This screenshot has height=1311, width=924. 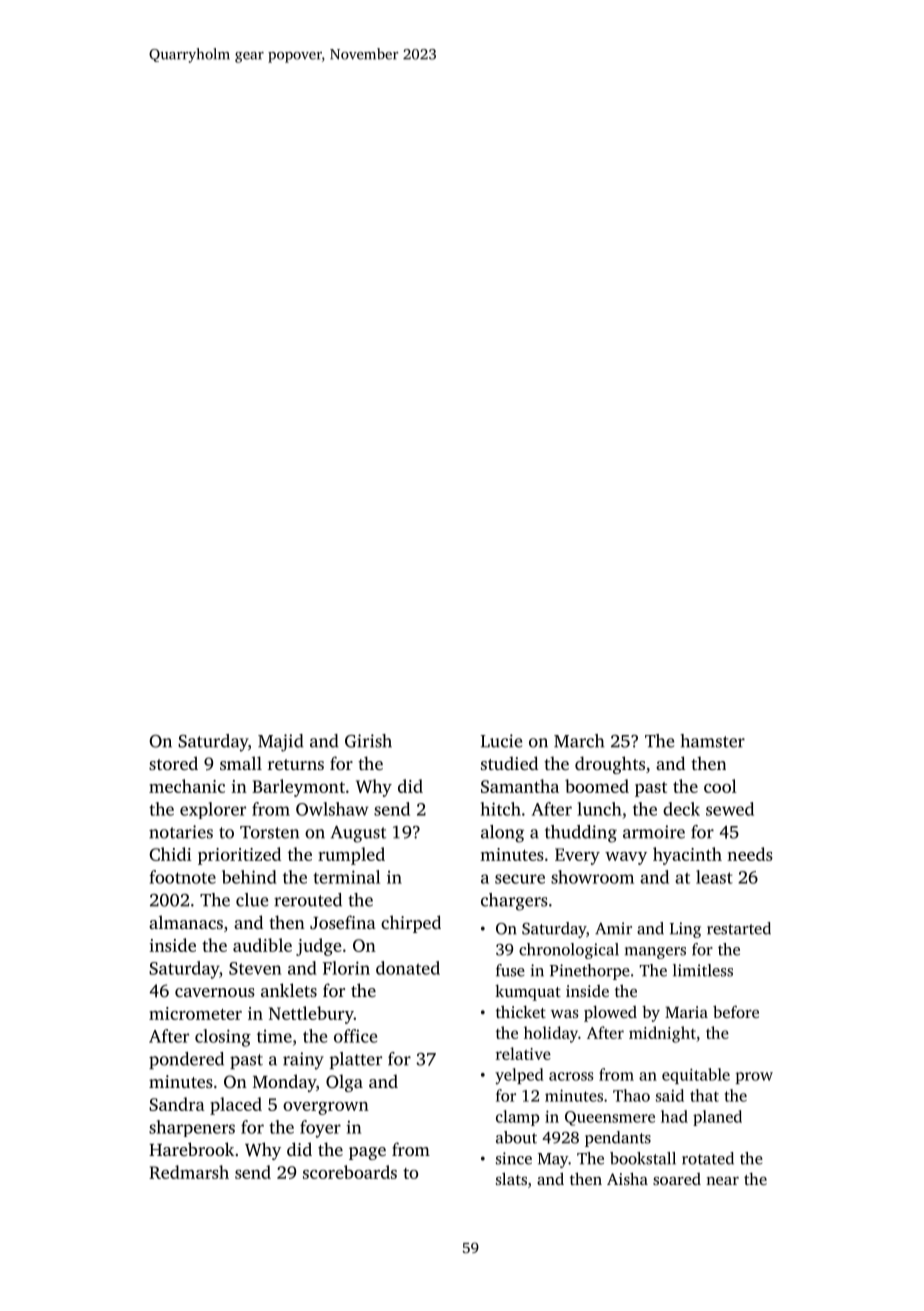 What do you see at coordinates (173, 763) in the screenshot?
I see `stored` at bounding box center [173, 763].
